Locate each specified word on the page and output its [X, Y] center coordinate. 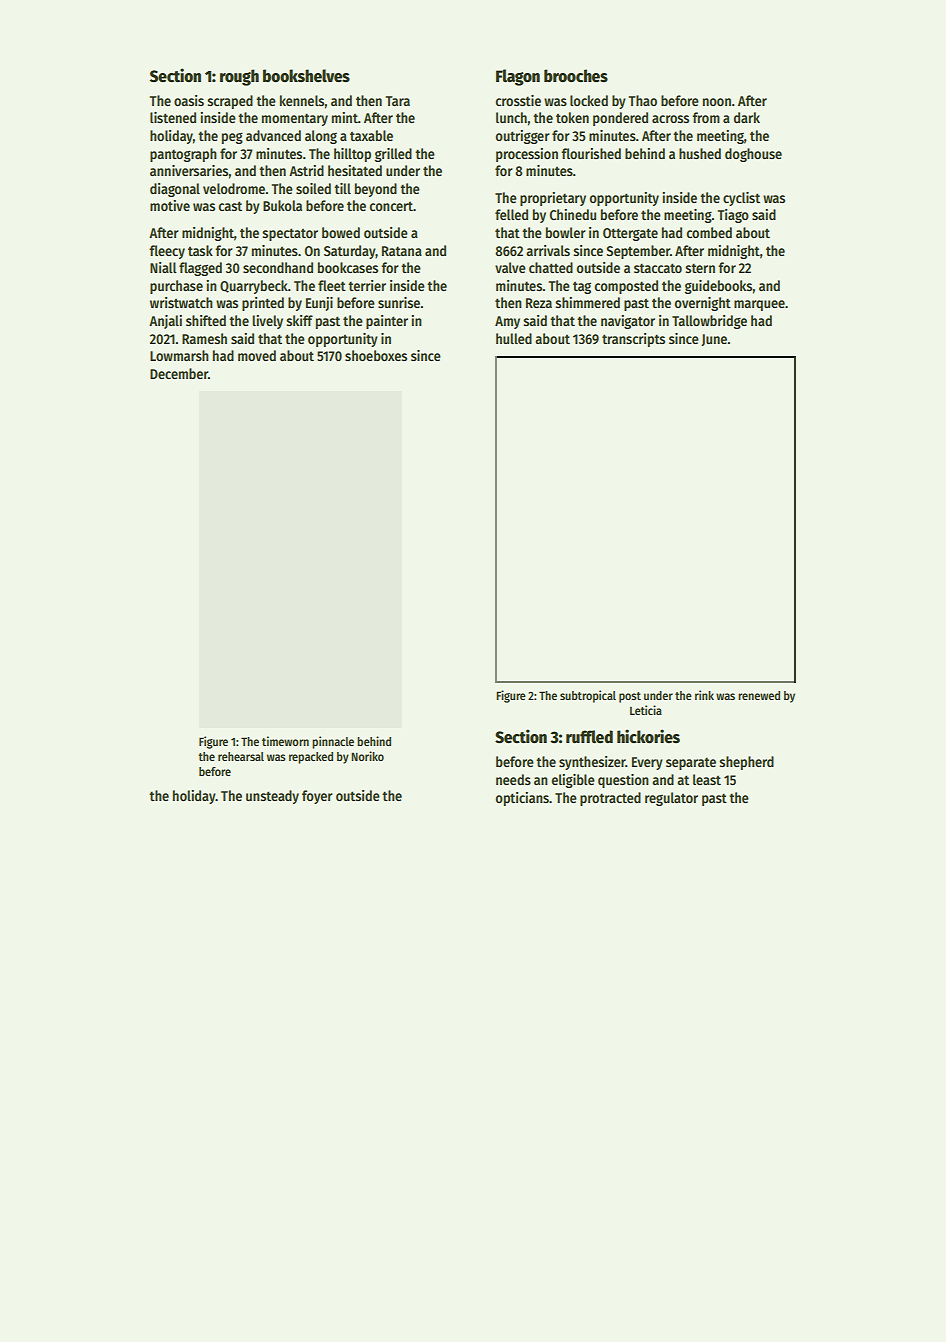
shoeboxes [376, 355]
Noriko [367, 756]
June [714, 340]
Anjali [165, 322]
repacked [311, 758]
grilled [393, 155]
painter [387, 322]
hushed [700, 153]
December [179, 373]
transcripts [633, 340]
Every [647, 763]
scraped [230, 102]
